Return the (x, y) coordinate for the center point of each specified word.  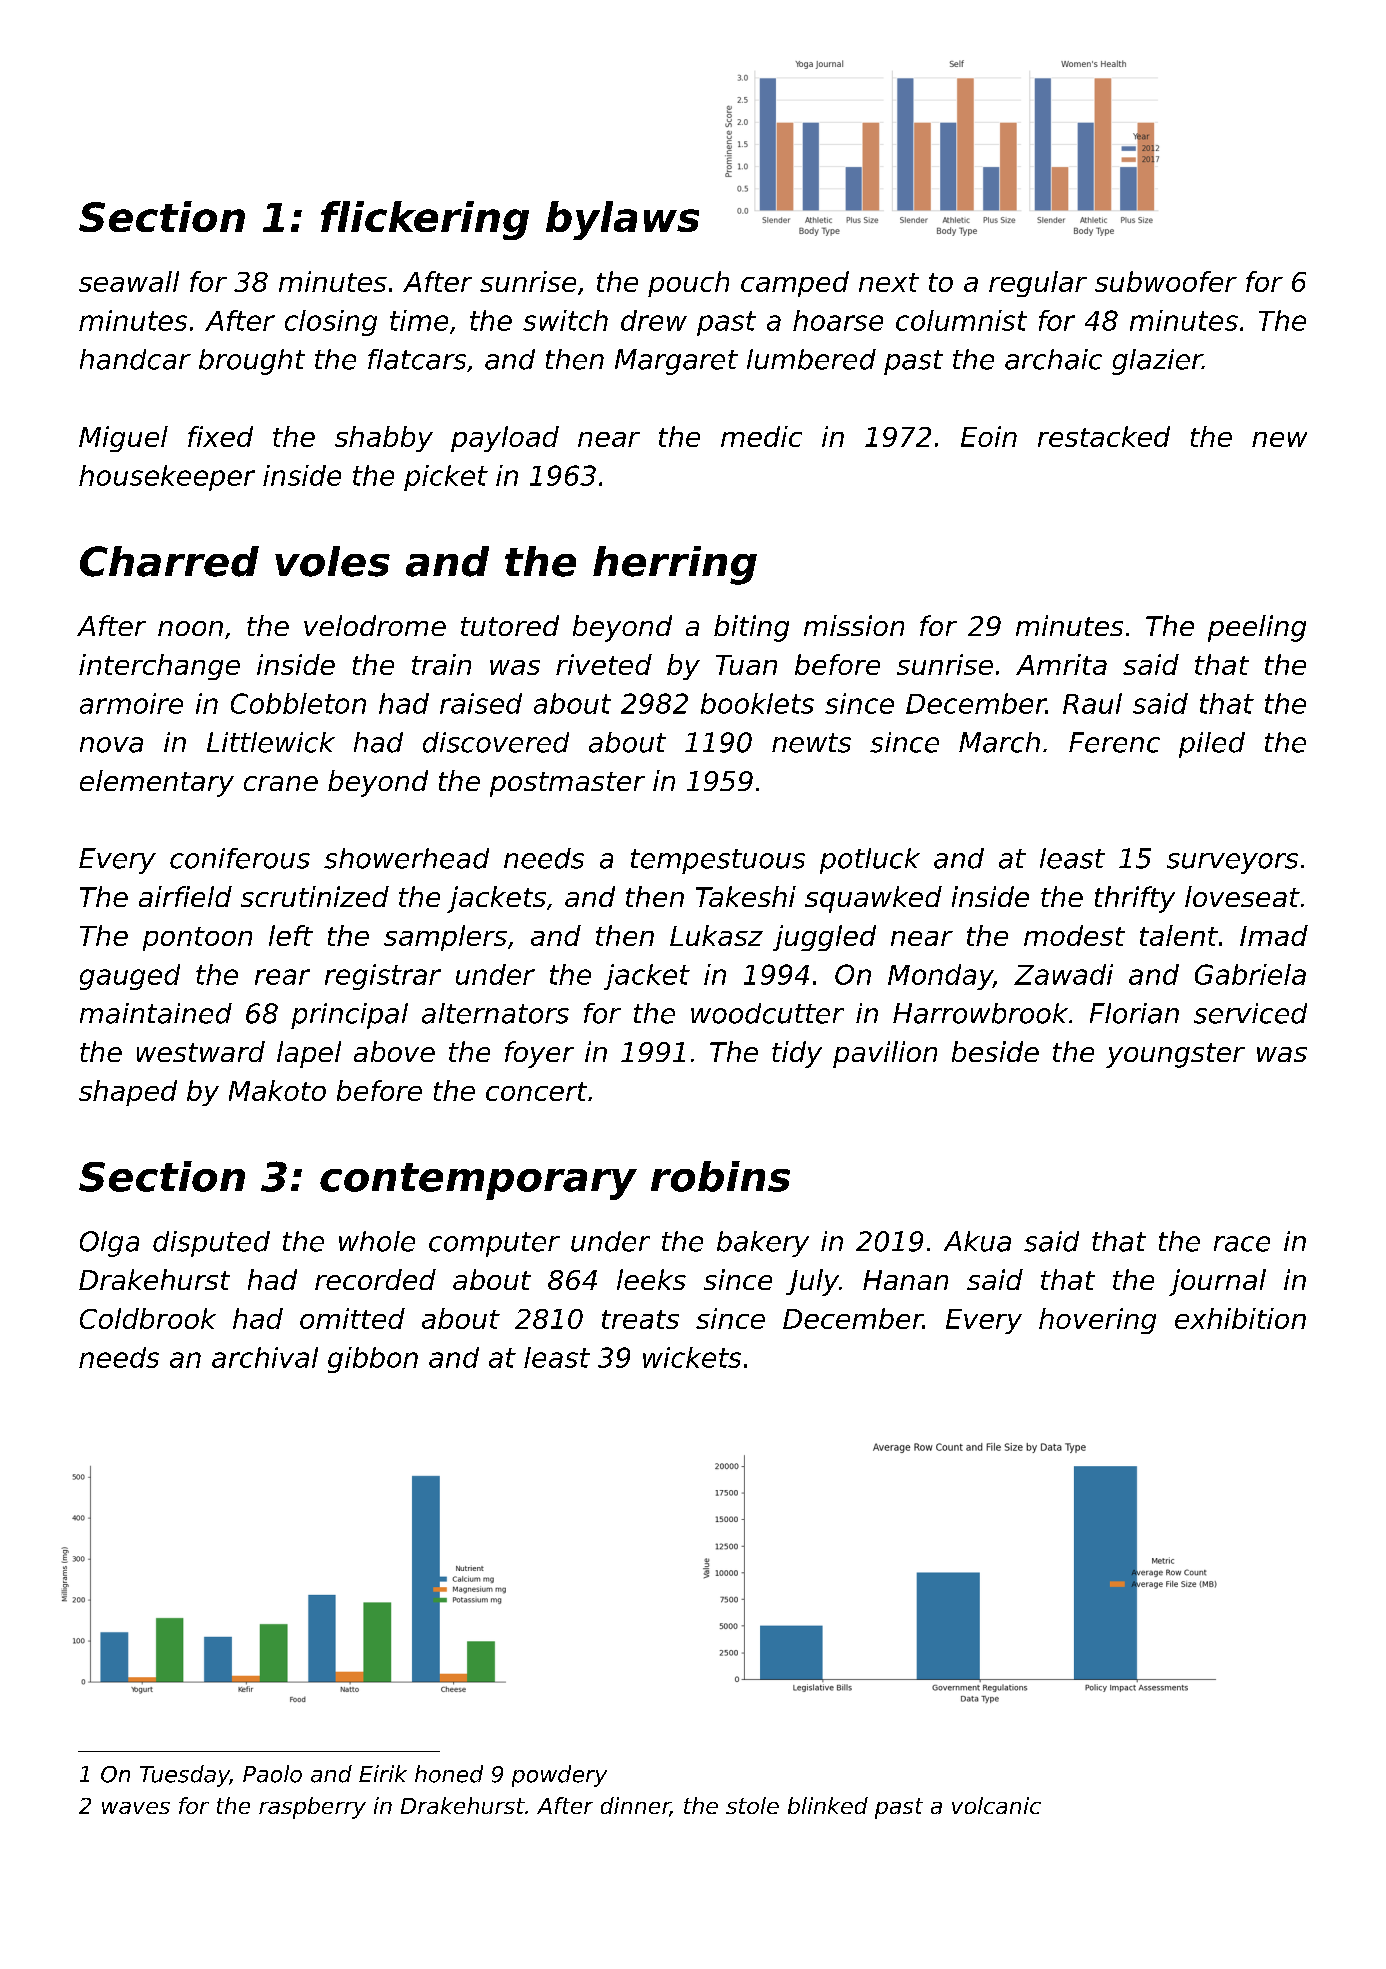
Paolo (272, 1774)
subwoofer (1166, 281)
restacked (1104, 436)
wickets (692, 1357)
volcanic (996, 1805)
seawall (129, 281)
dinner (635, 1807)
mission (854, 625)
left (291, 935)
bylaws (622, 220)
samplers (445, 938)
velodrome (375, 625)
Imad (1274, 935)
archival (265, 1357)
